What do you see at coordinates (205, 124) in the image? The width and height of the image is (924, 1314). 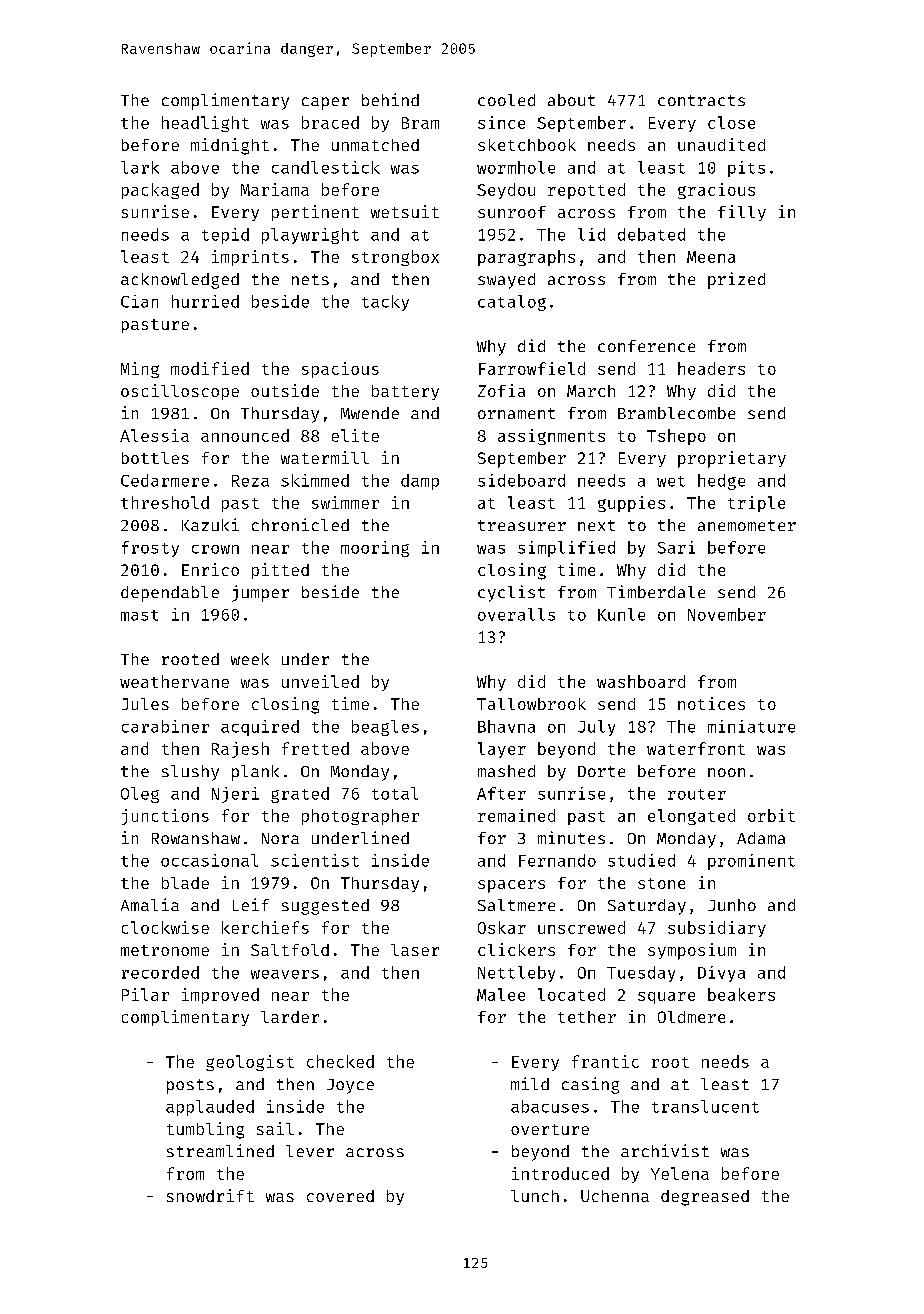 I see `headlight` at bounding box center [205, 124].
